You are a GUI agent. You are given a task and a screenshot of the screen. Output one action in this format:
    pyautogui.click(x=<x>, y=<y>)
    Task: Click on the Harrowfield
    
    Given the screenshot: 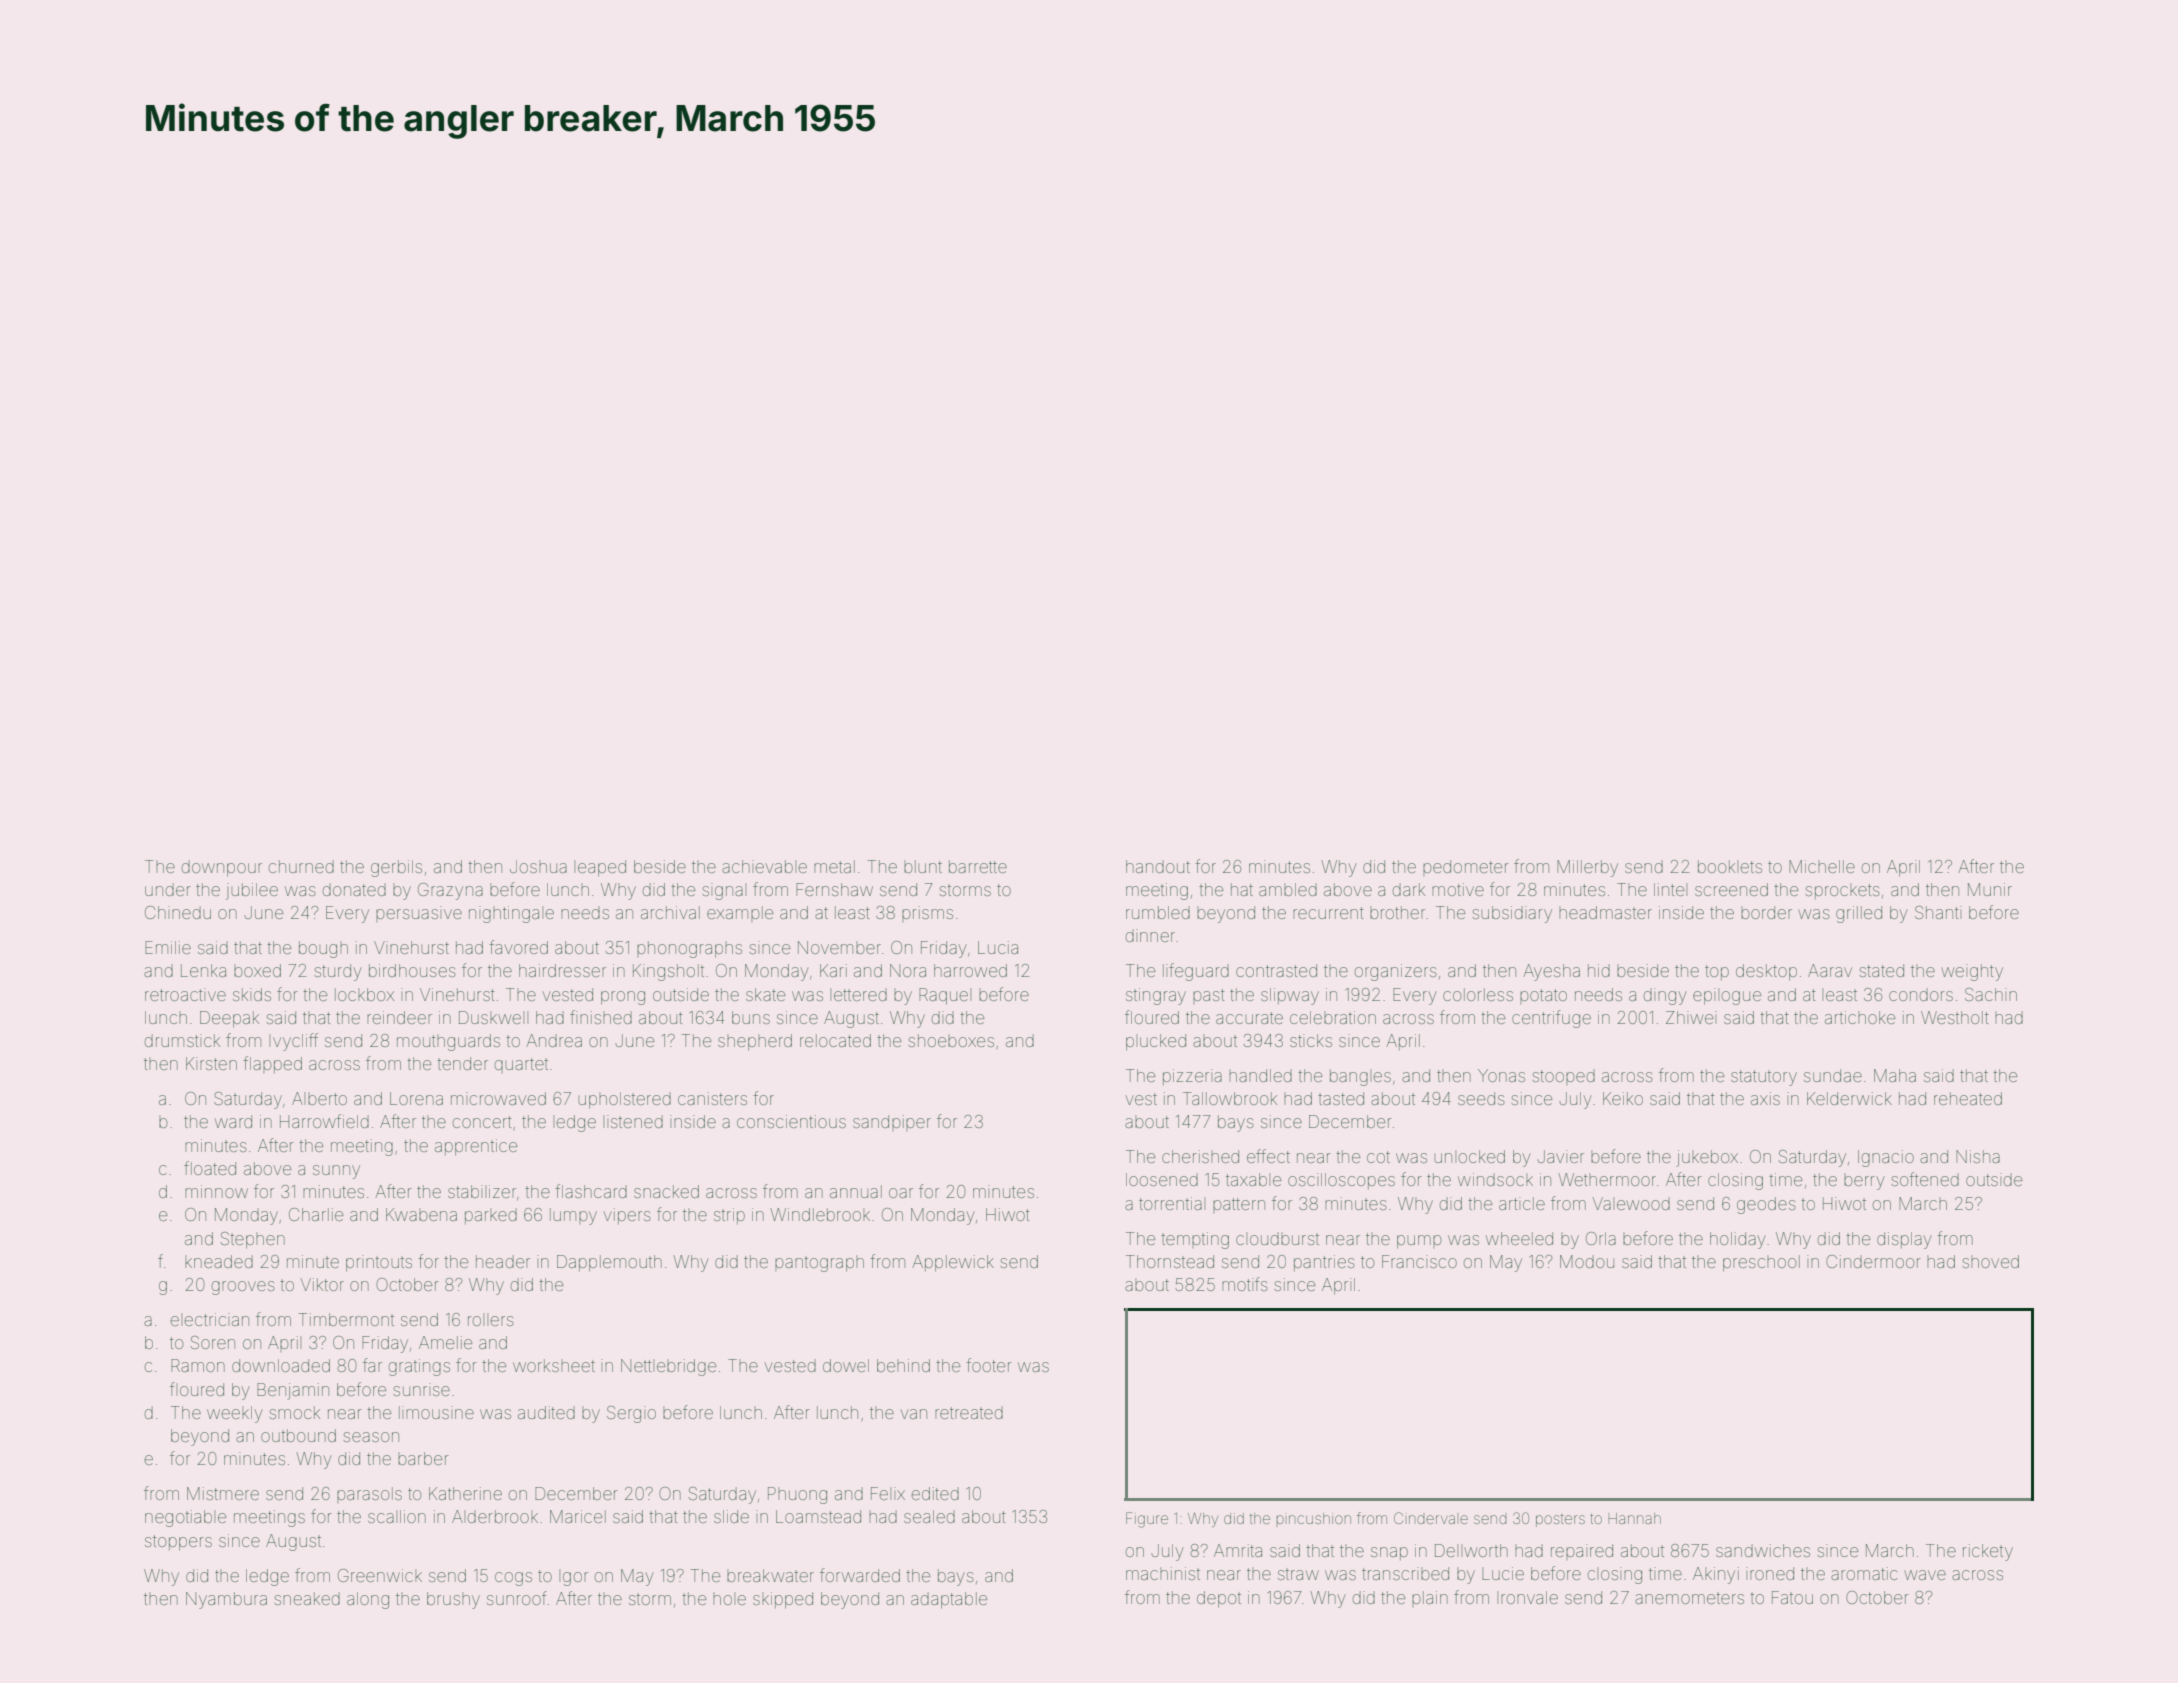 What is the action you would take?
    pyautogui.click(x=324, y=1121)
